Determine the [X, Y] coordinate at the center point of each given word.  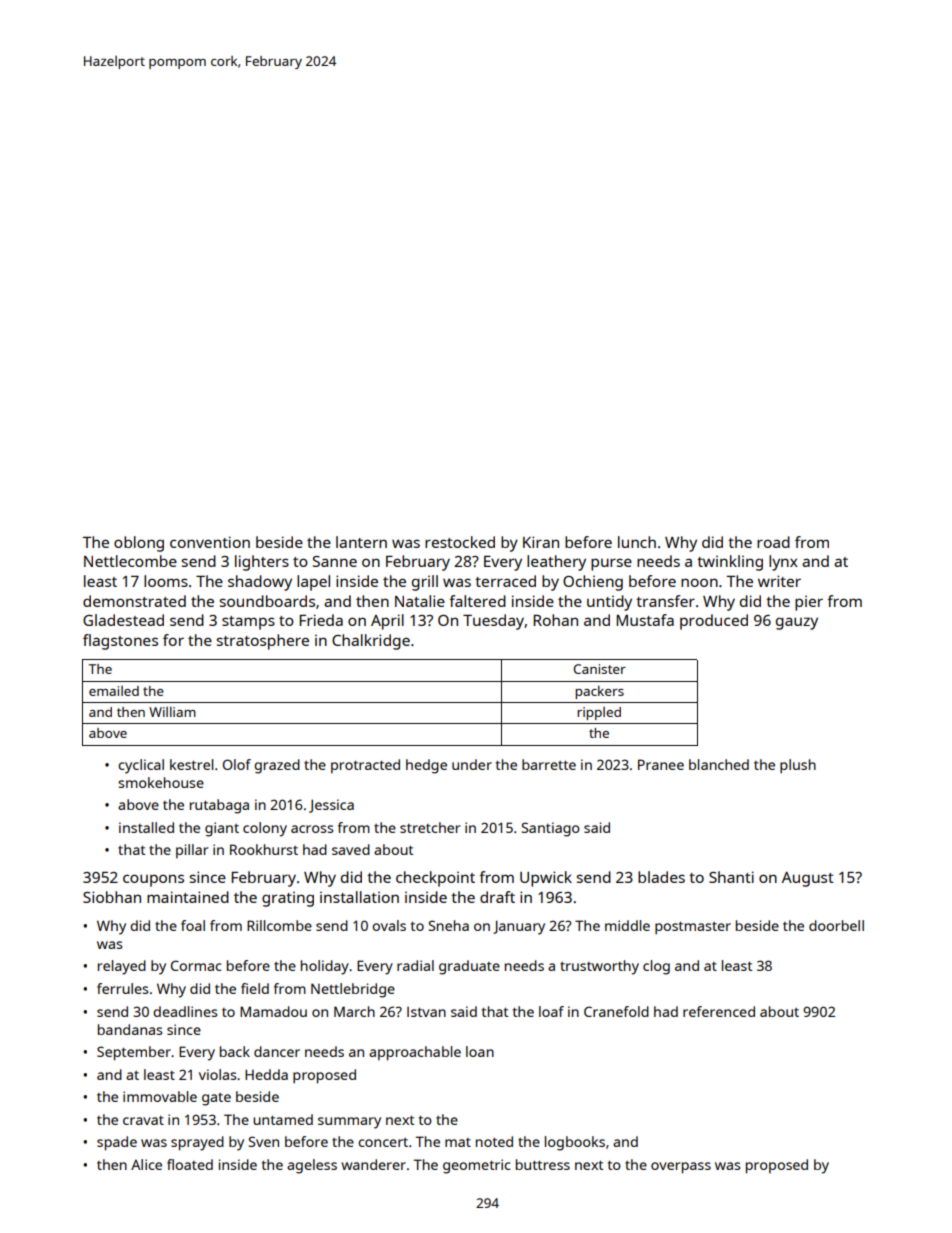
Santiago [551, 829]
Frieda [321, 620]
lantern [361, 542]
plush [798, 766]
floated [190, 1164]
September [134, 1053]
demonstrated [134, 601]
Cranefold [616, 1011]
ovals [389, 925]
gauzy [797, 623]
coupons [153, 880]
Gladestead [123, 620]
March [354, 1011]
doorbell [836, 925]
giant [222, 829]
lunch [637, 542]
